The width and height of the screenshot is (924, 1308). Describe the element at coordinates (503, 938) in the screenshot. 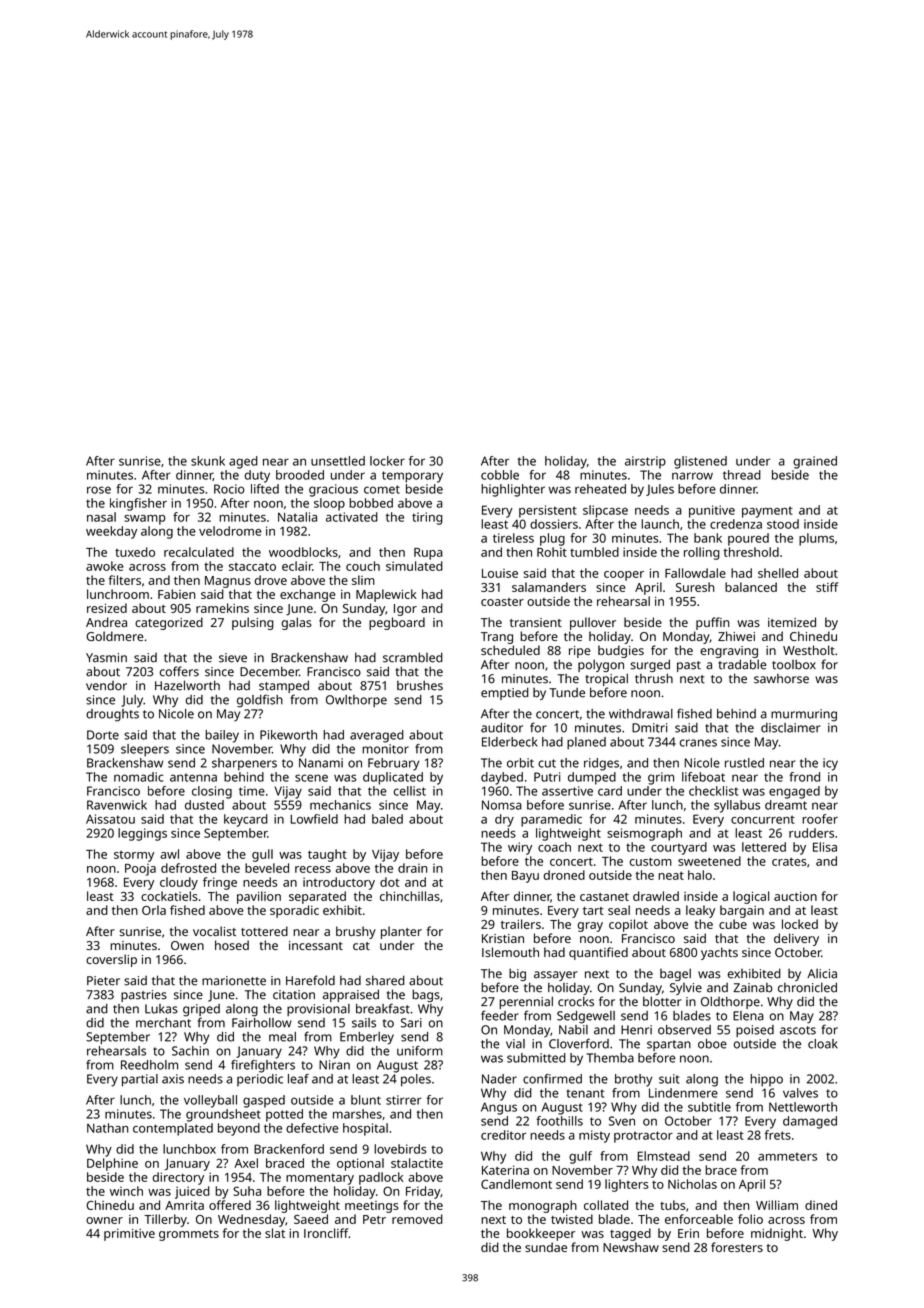

I see `Kristian` at that location.
